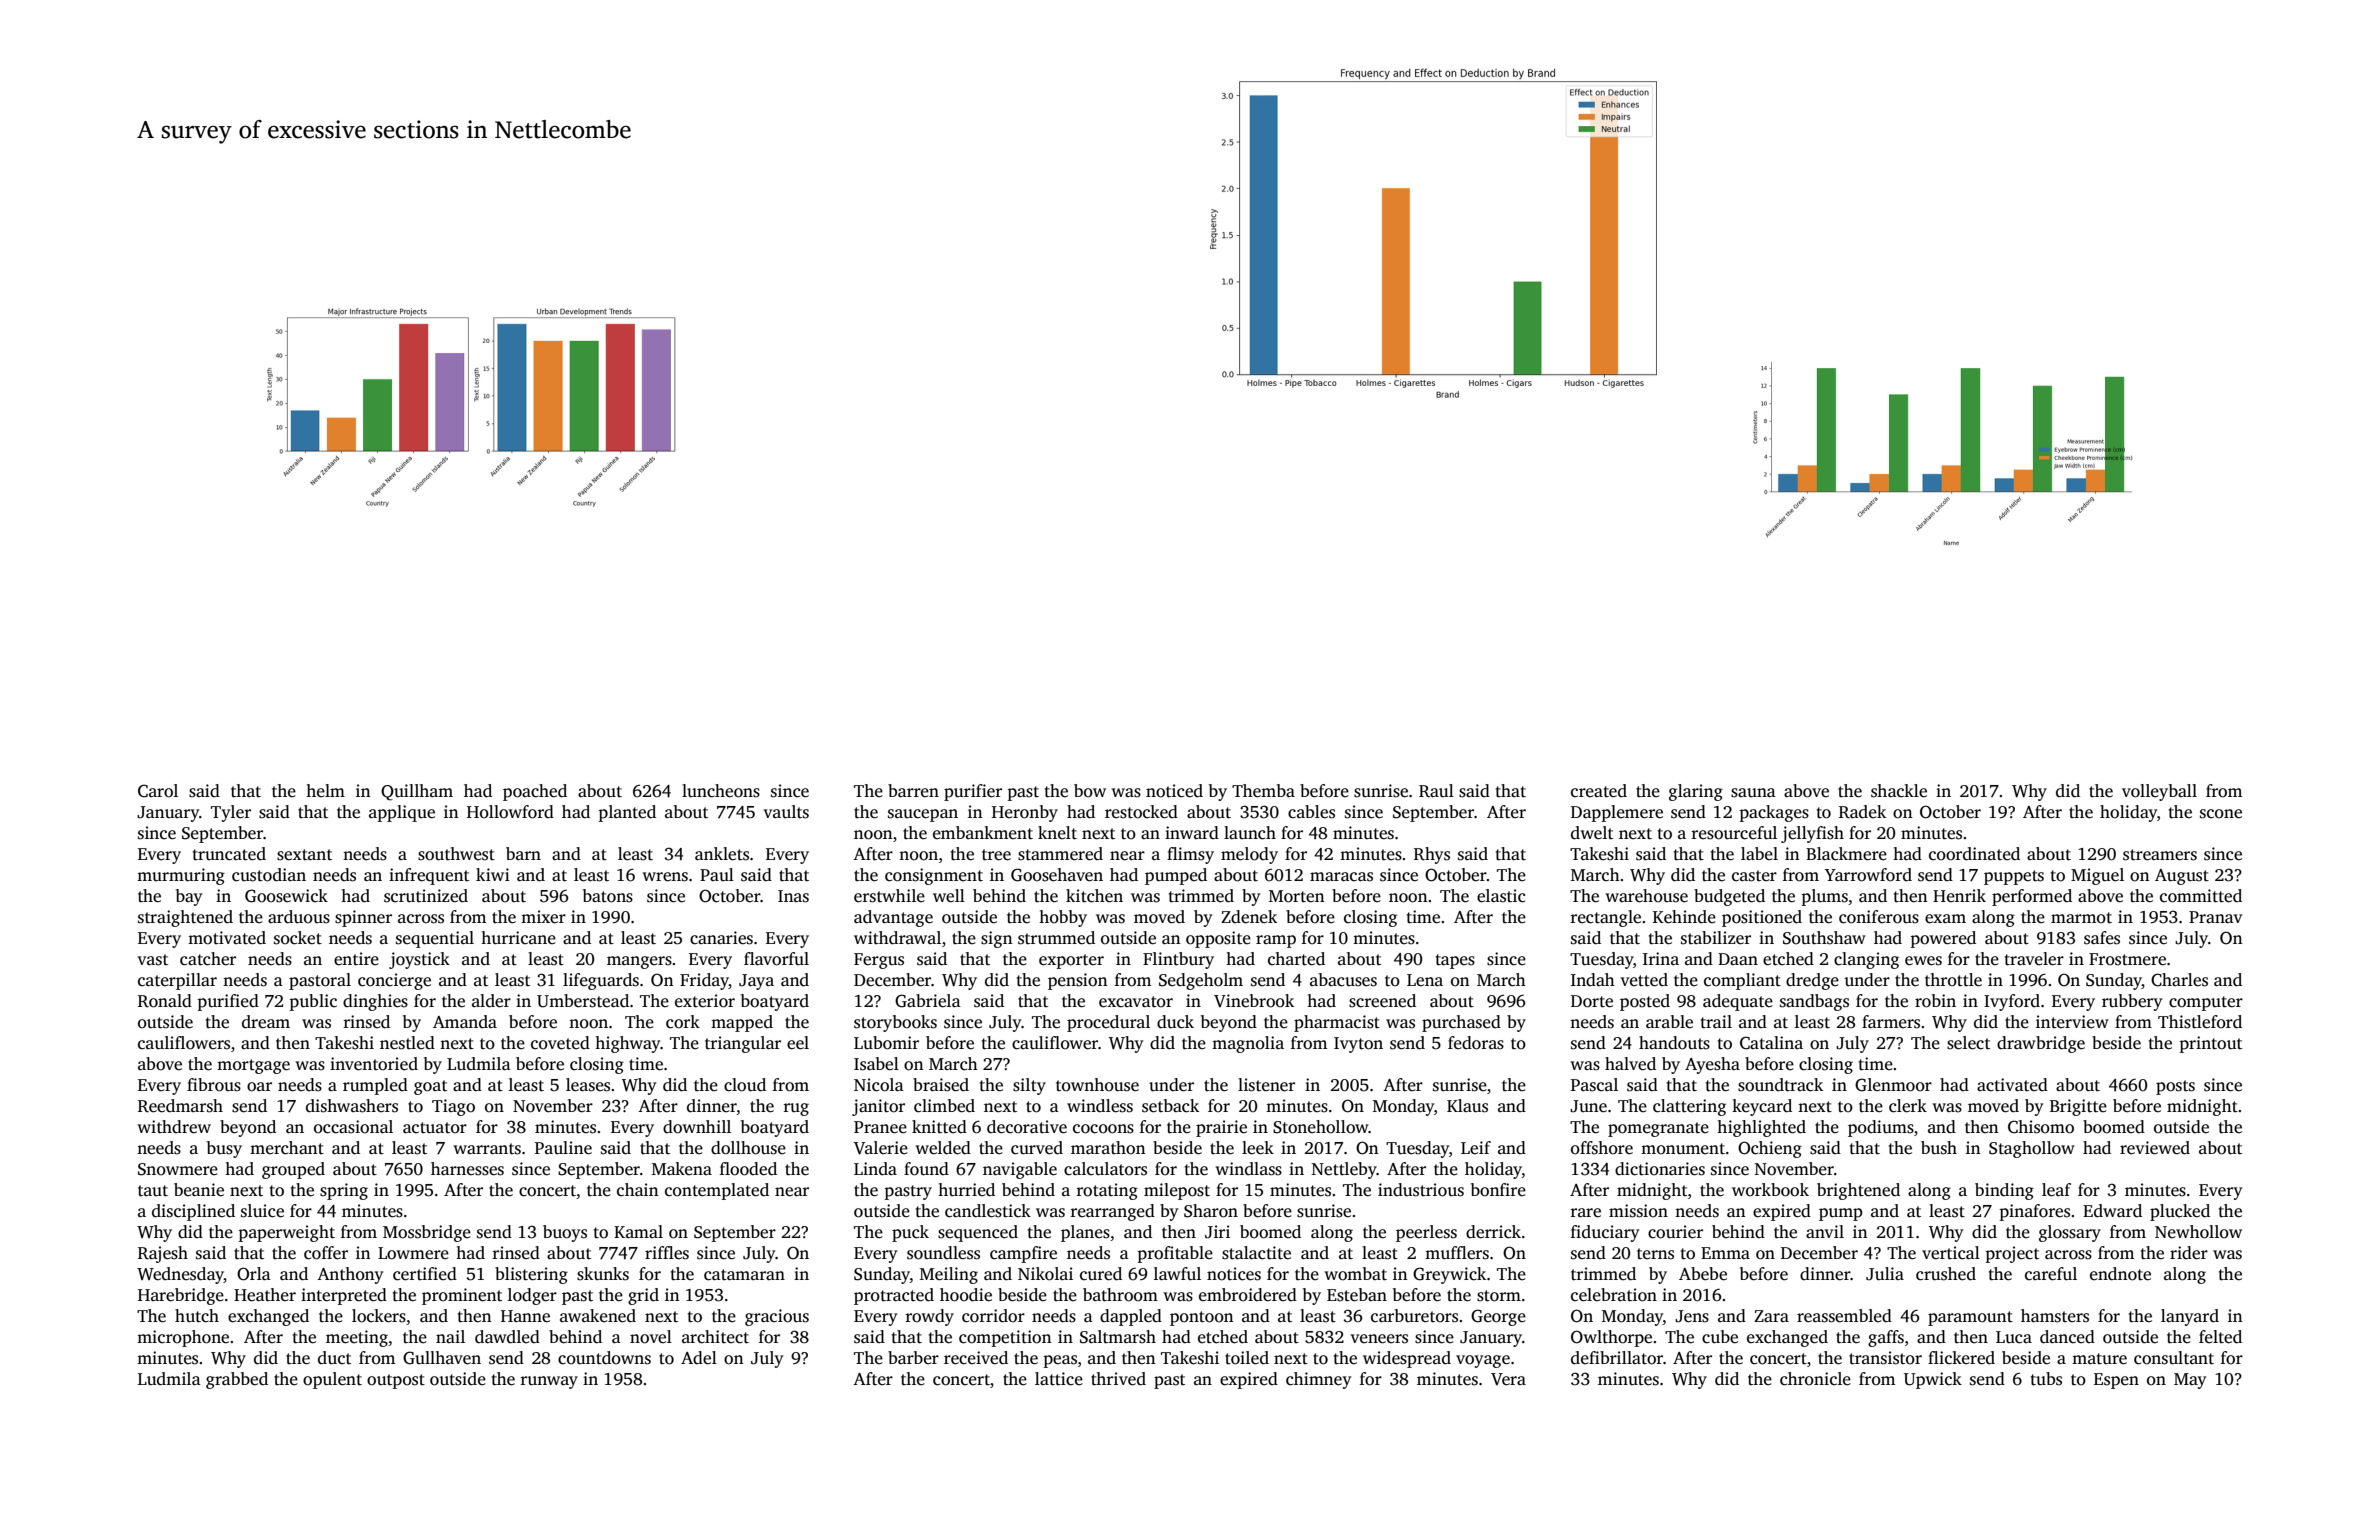 Image resolution: width=2380 pixels, height=1540 pixels. Describe the element at coordinates (325, 791) in the page. I see `helm` at that location.
